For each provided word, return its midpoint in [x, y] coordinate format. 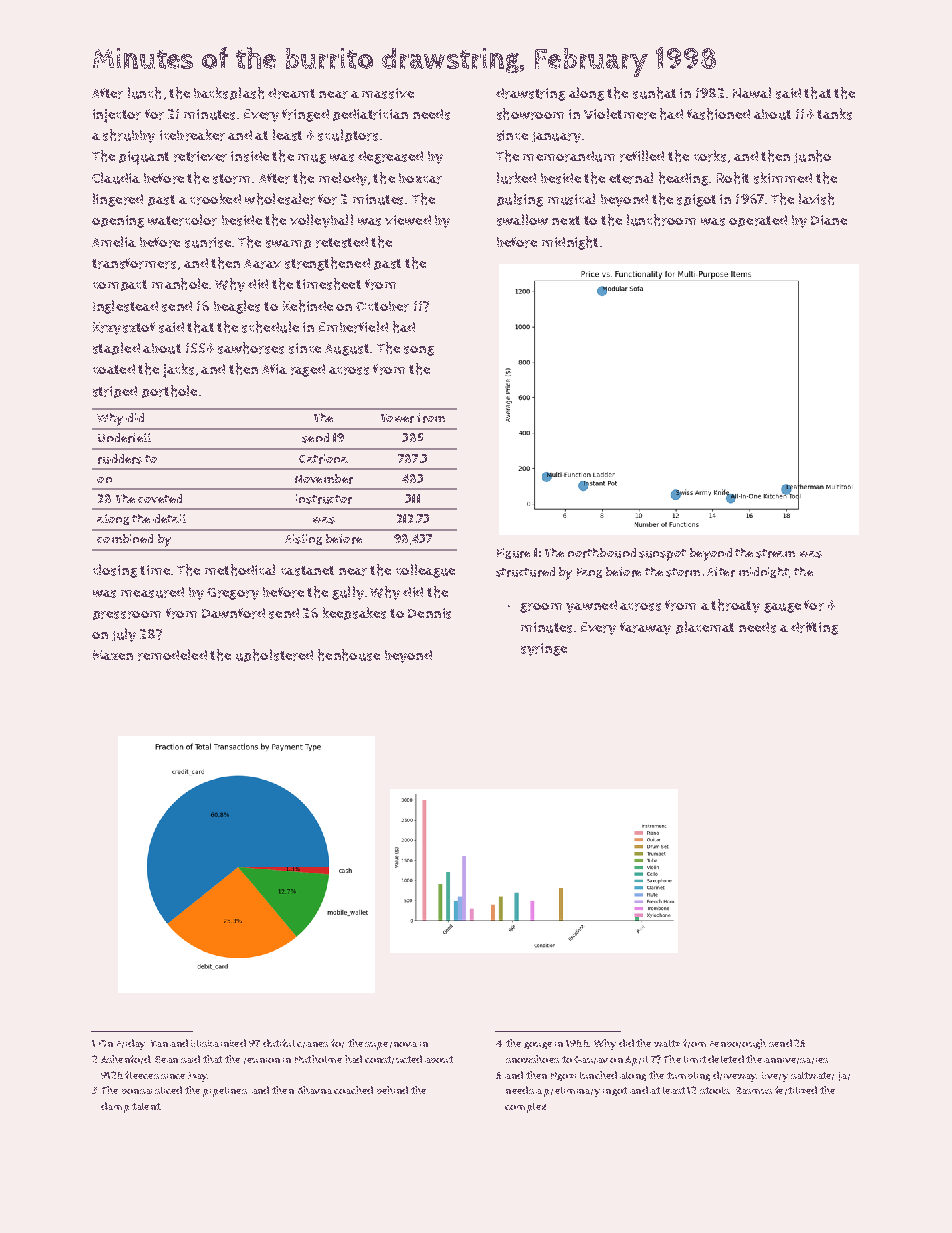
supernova [391, 1046]
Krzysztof [124, 328]
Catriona [323, 459]
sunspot [662, 555]
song [419, 351]
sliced [168, 1090]
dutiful [279, 1043]
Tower [397, 418]
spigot [696, 200]
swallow [522, 220]
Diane [829, 220]
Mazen [113, 655]
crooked [215, 199]
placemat [705, 627]
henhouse [349, 655]
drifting [814, 628]
